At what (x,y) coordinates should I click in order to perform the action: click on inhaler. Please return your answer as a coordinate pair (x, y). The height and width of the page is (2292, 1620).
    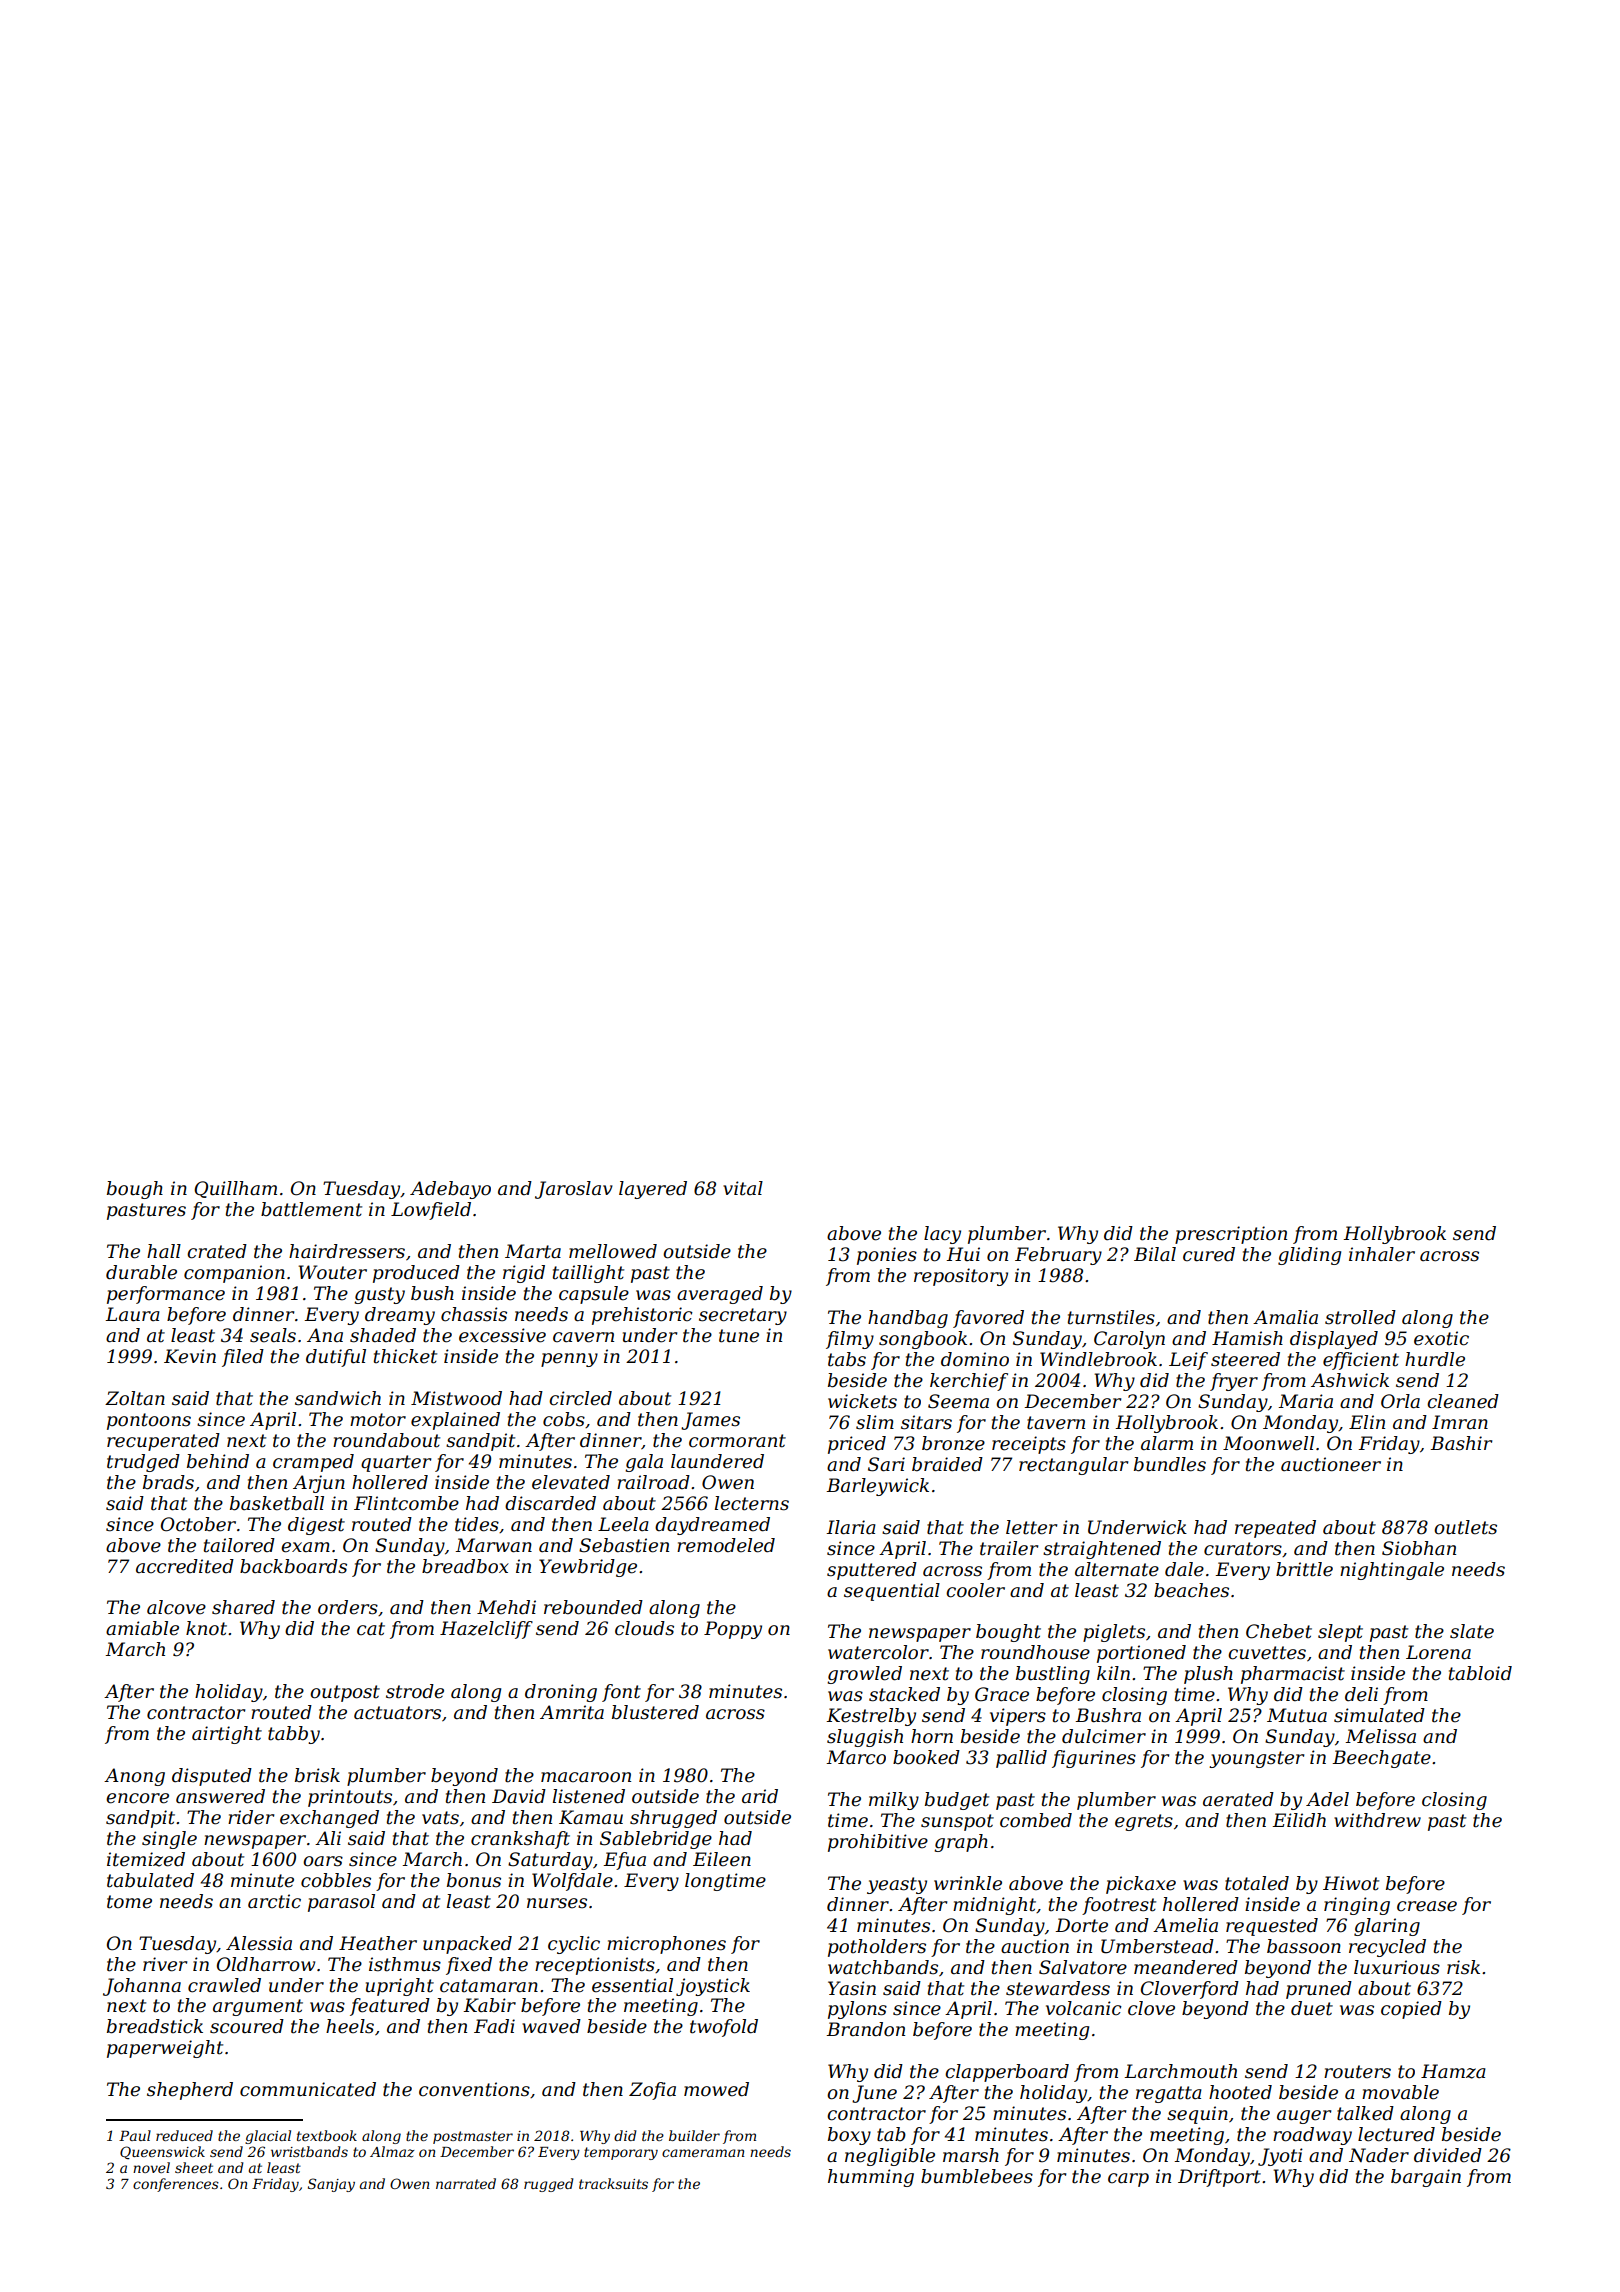
    Looking at the image, I should click on (1382, 1254).
